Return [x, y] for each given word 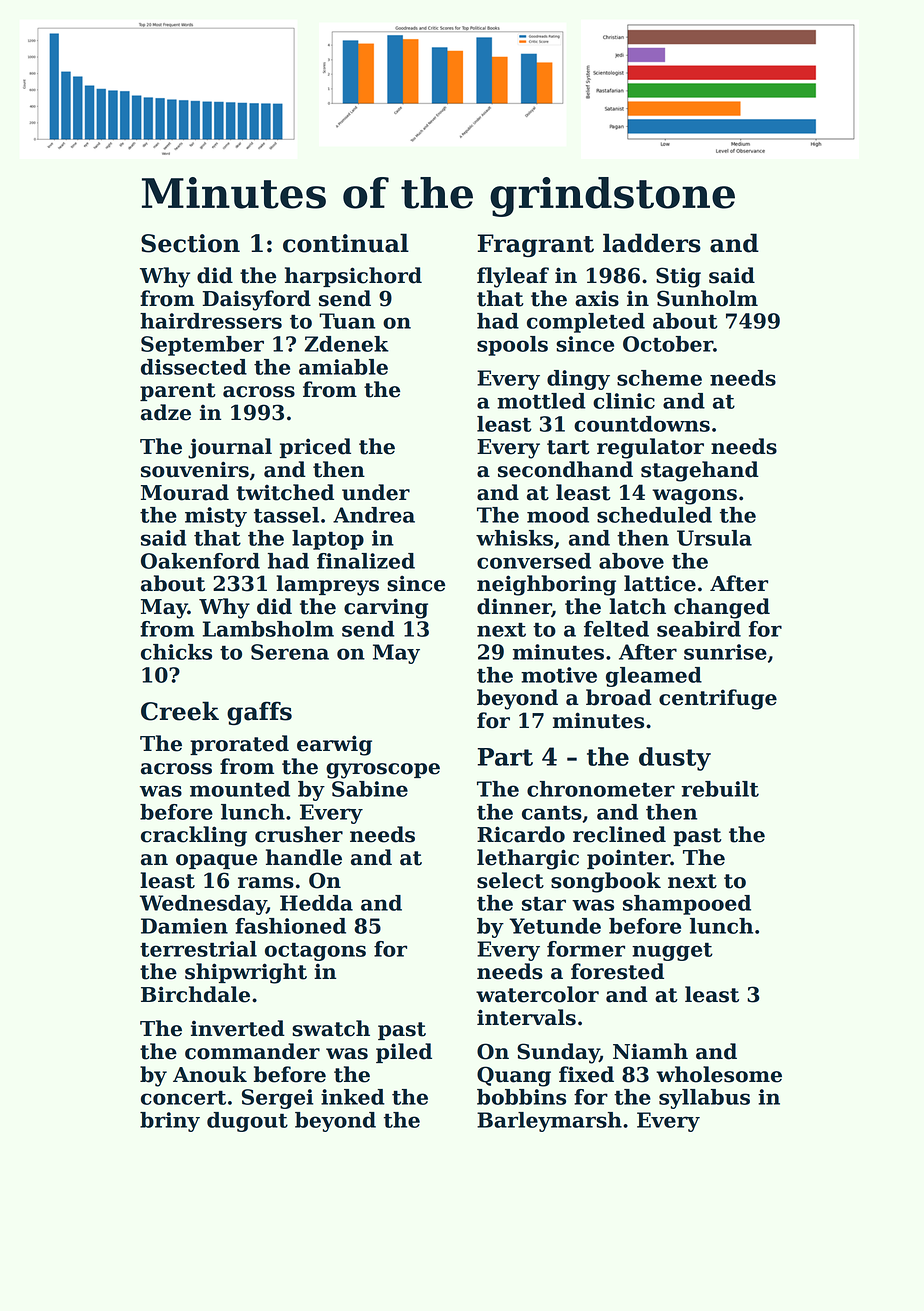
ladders [652, 243]
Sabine [370, 789]
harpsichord [353, 277]
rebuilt [720, 789]
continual [346, 243]
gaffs [259, 713]
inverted [238, 1028]
